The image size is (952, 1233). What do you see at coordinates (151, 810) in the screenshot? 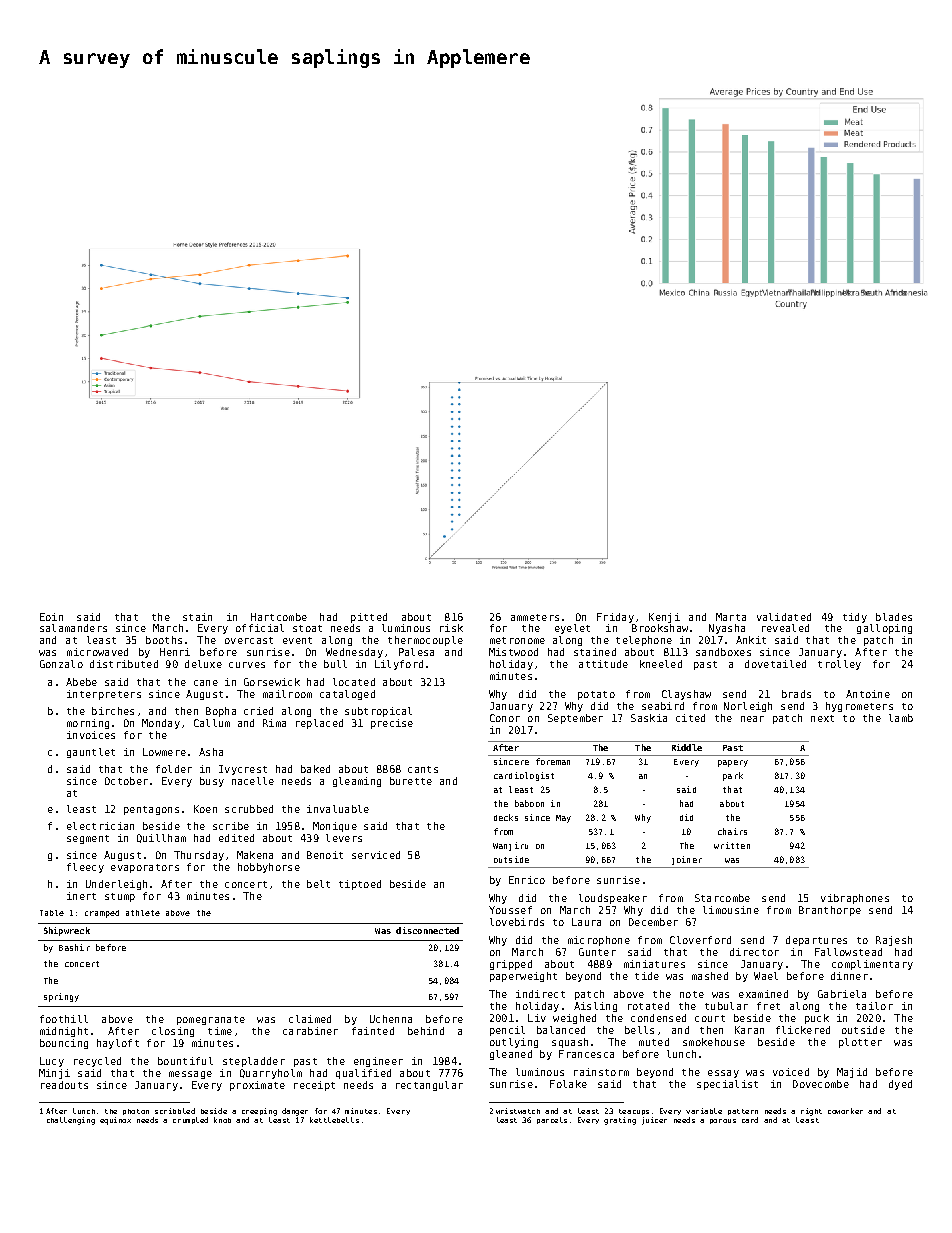
I see `pentagons` at bounding box center [151, 810].
